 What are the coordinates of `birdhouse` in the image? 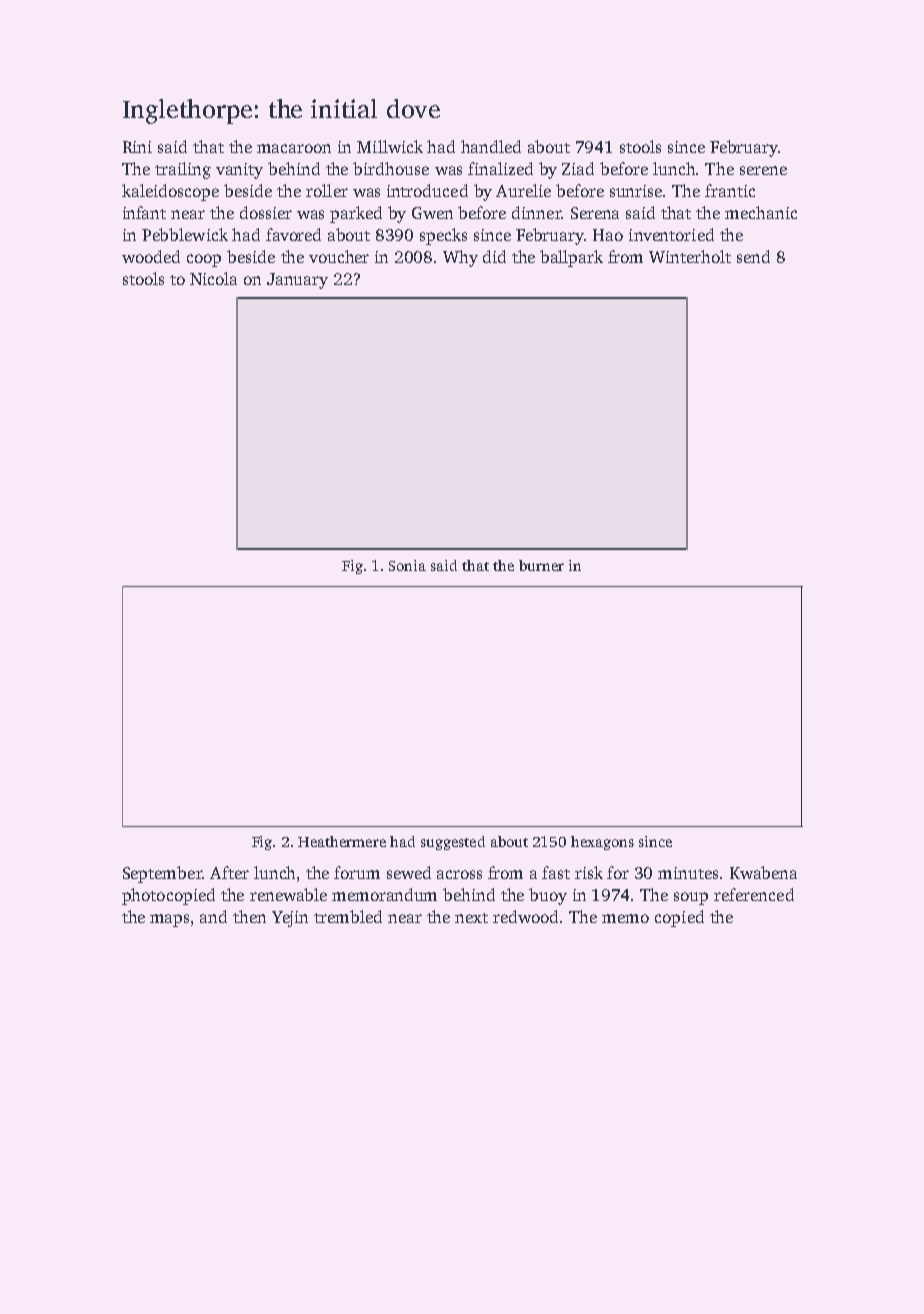 It's located at (391, 168).
